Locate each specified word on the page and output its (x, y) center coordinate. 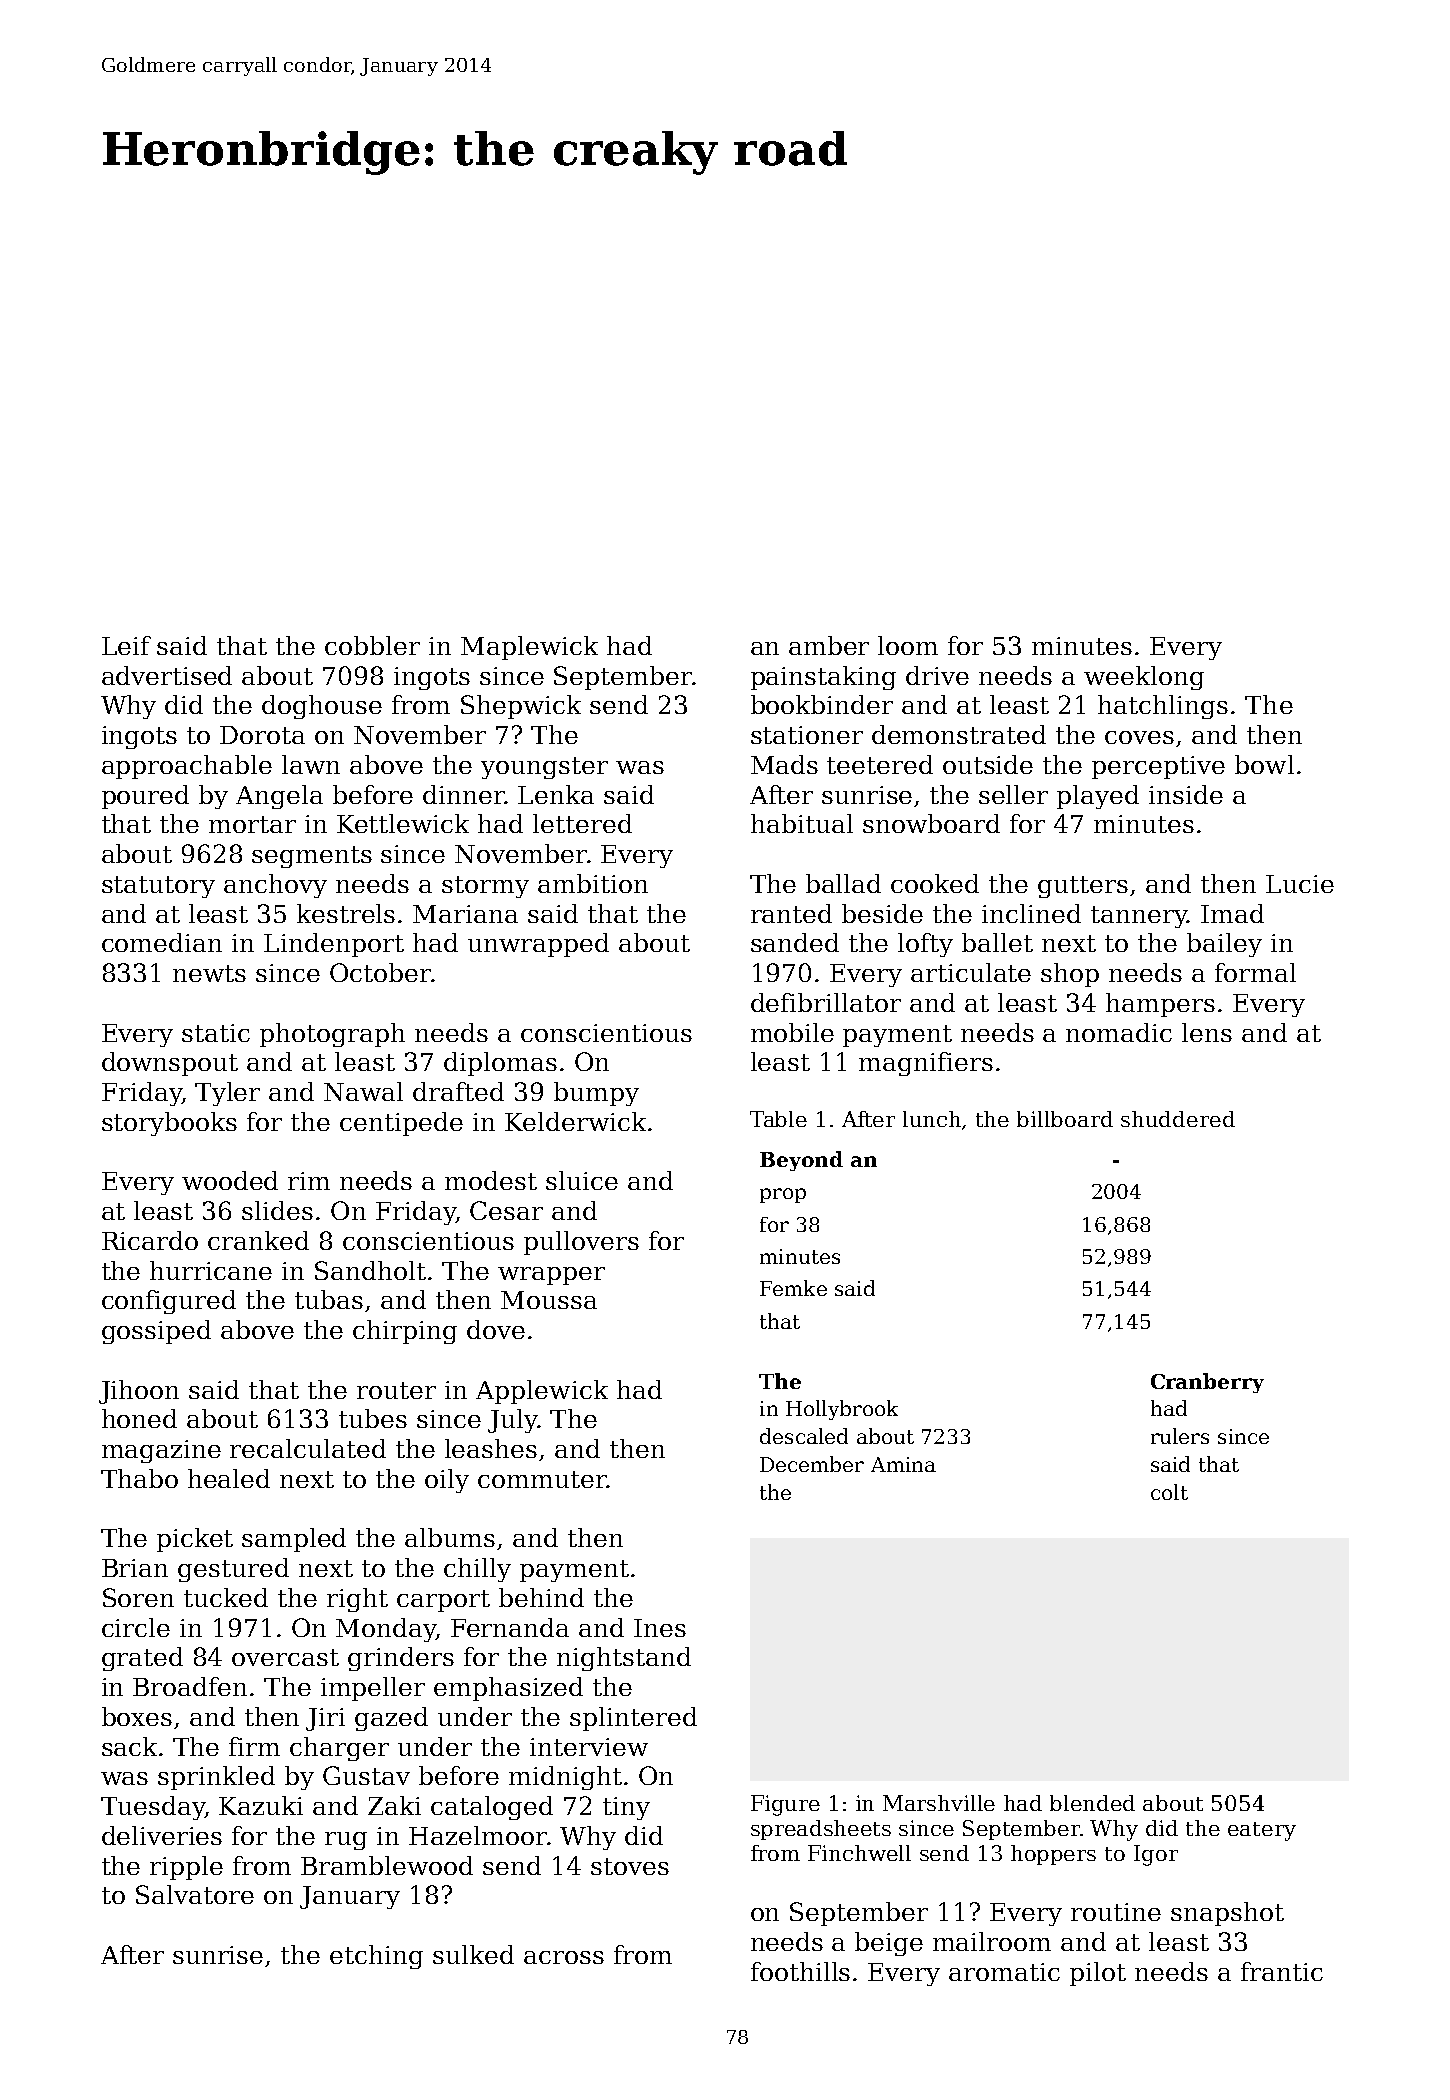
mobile (792, 1032)
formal (1255, 972)
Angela (279, 797)
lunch (933, 1120)
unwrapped (538, 945)
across (564, 1957)
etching (376, 1957)
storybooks (169, 1124)
